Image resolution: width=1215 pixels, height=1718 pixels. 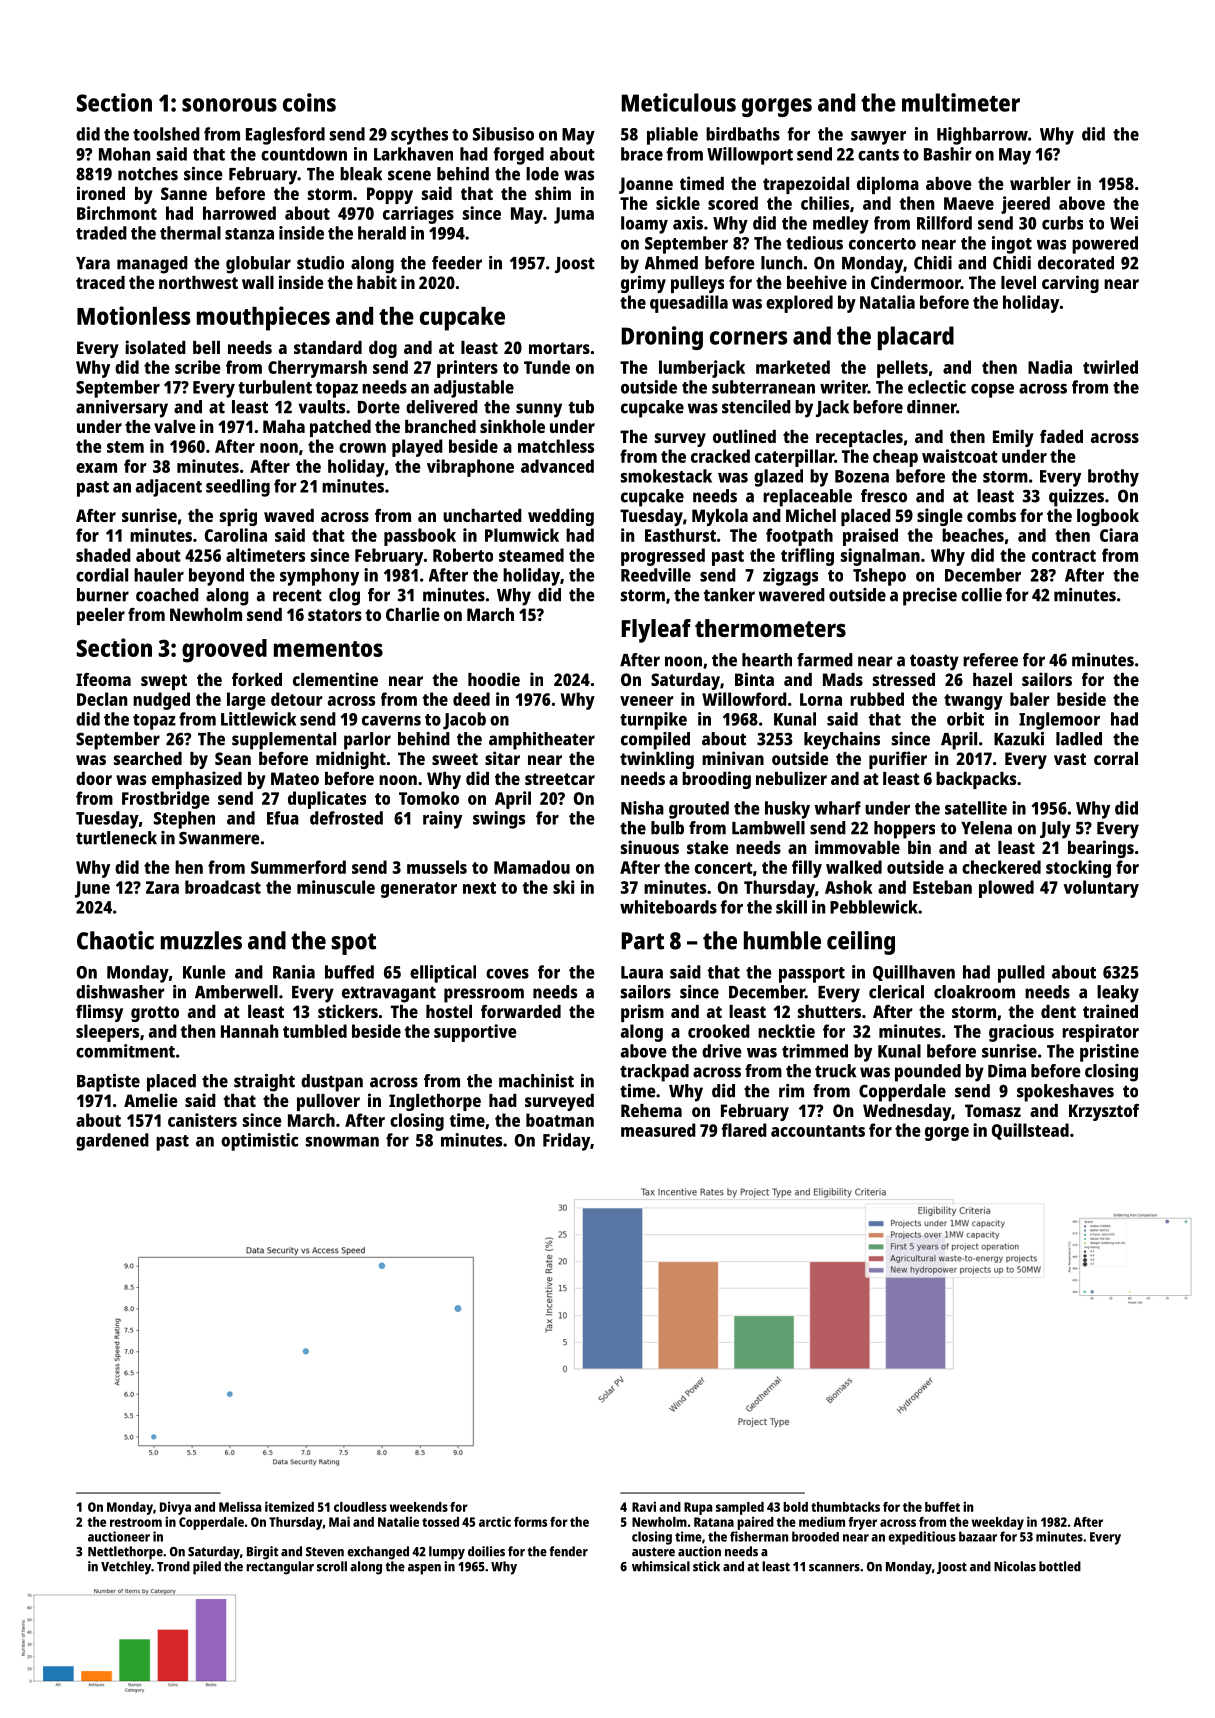 I want to click on chilies, so click(x=825, y=203).
